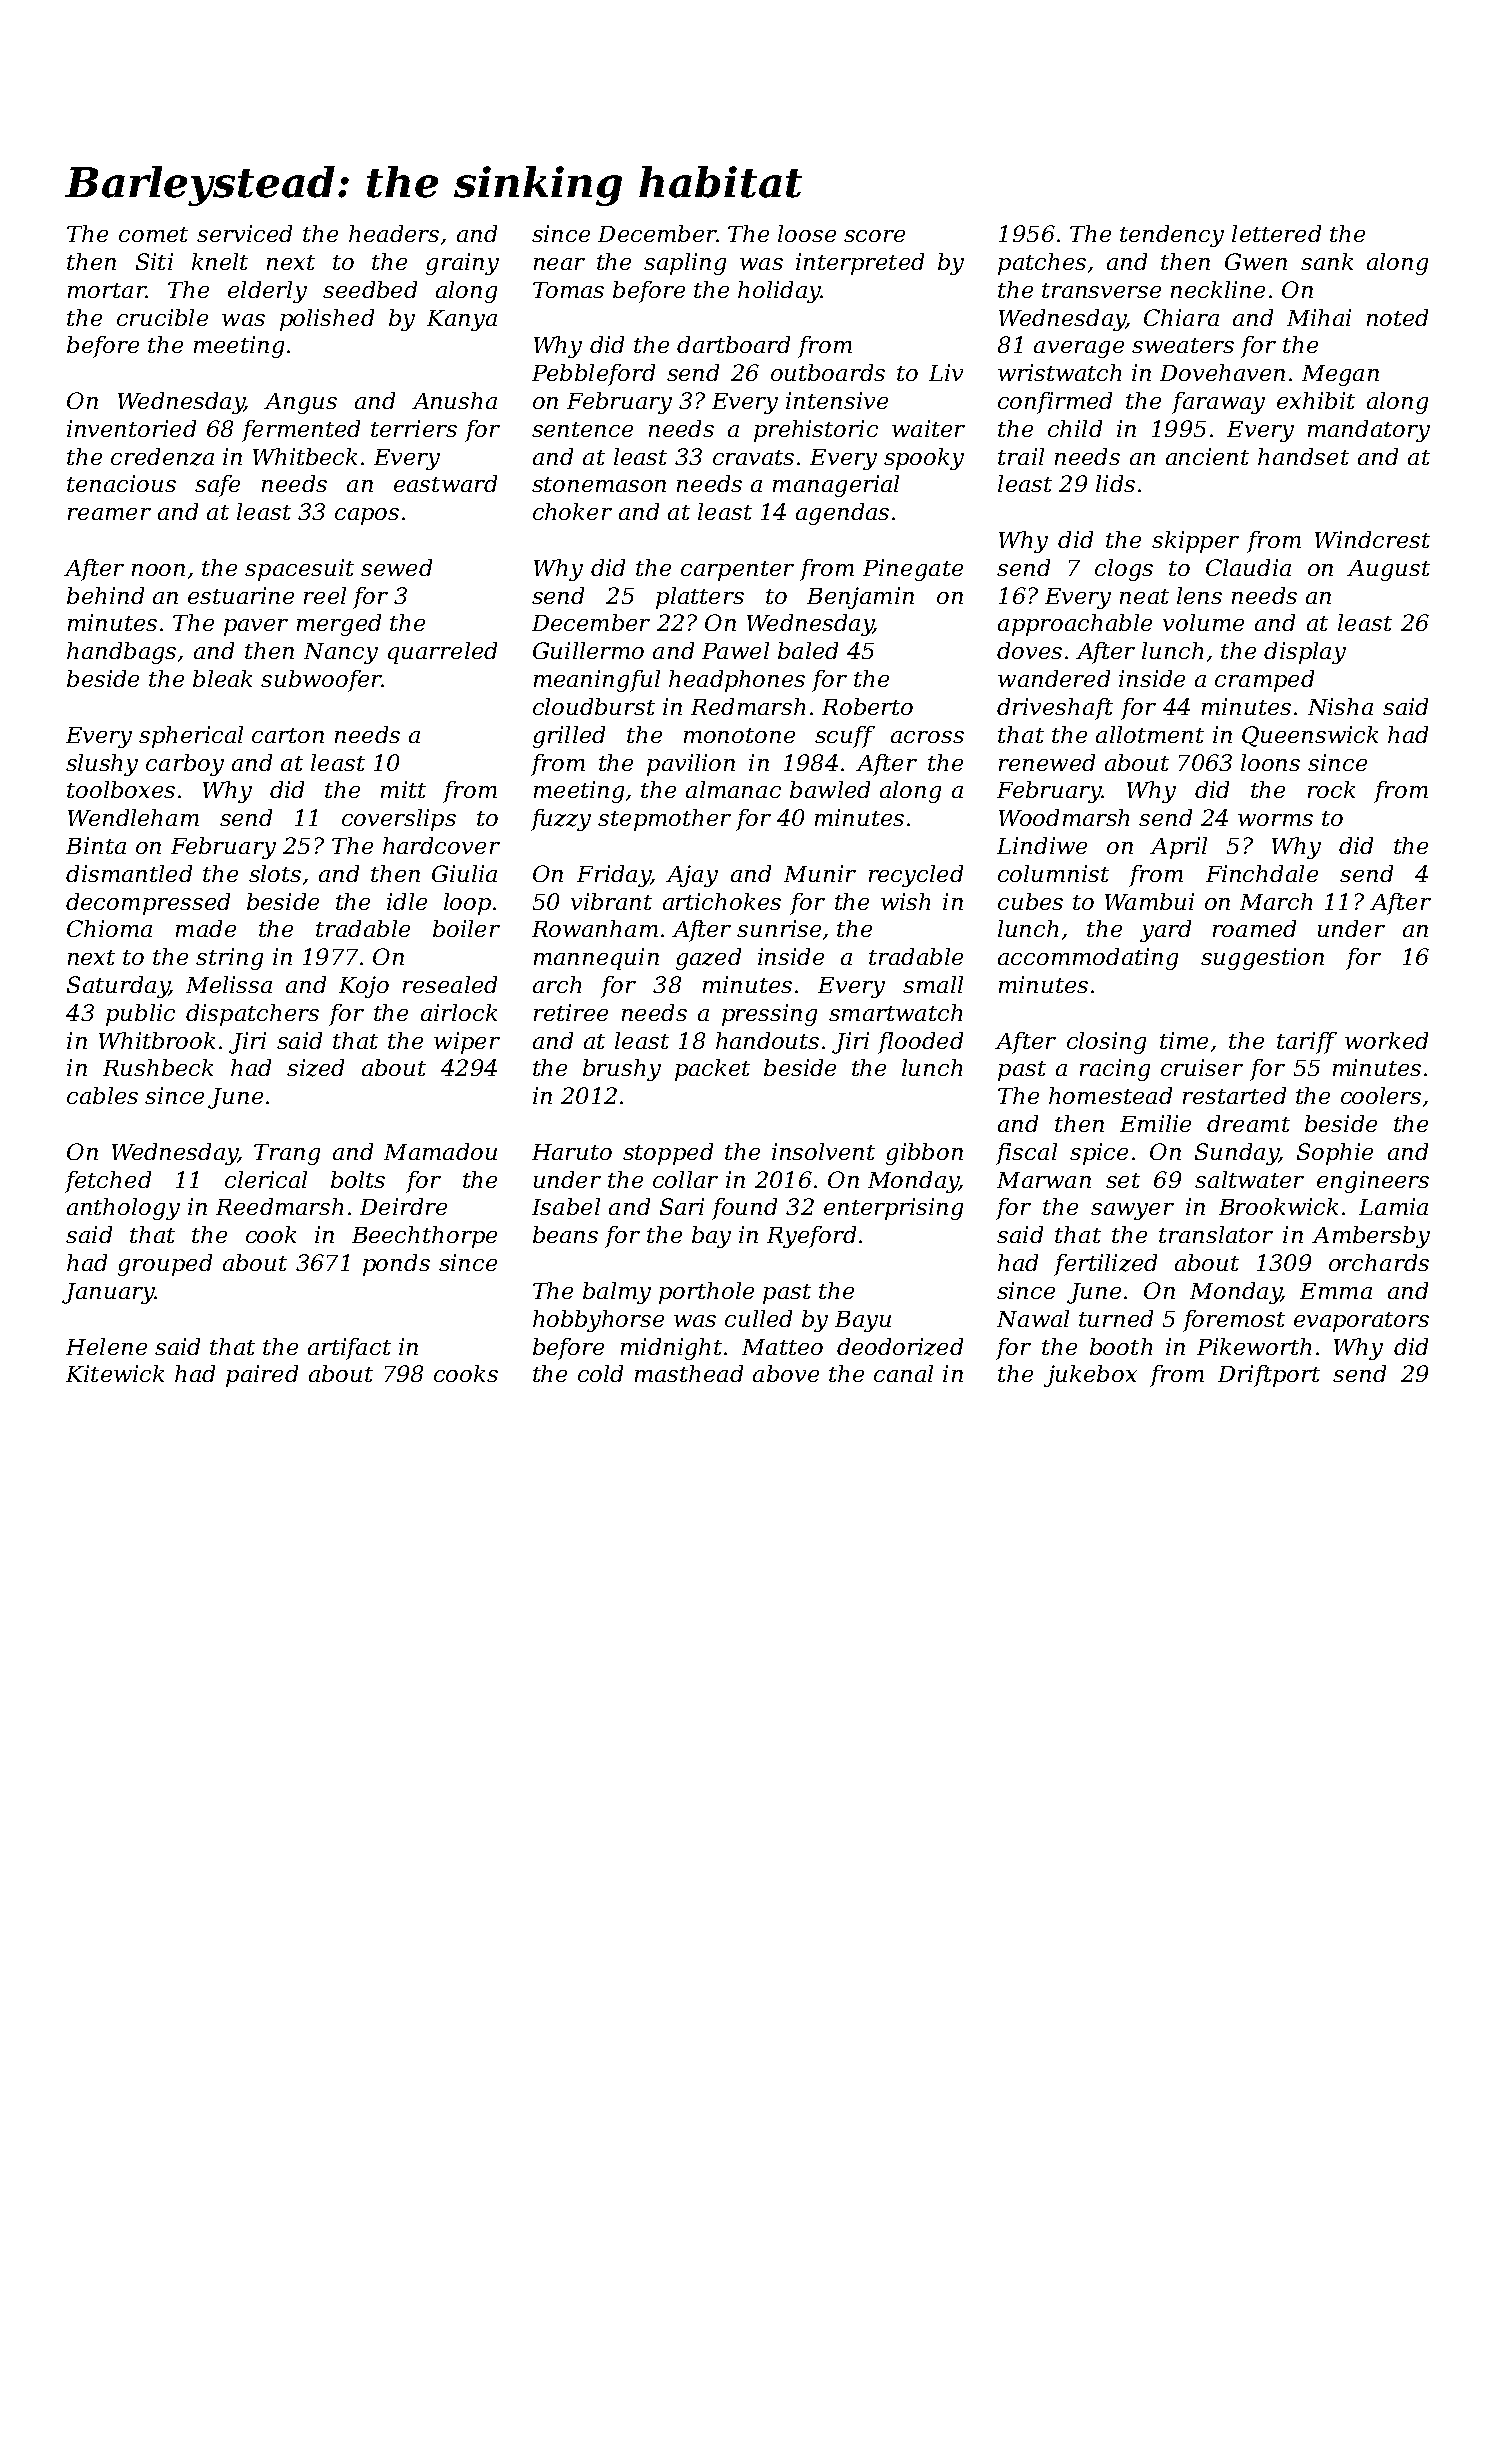 This screenshot has height=2464, width=1496. I want to click on worked, so click(1386, 1040).
